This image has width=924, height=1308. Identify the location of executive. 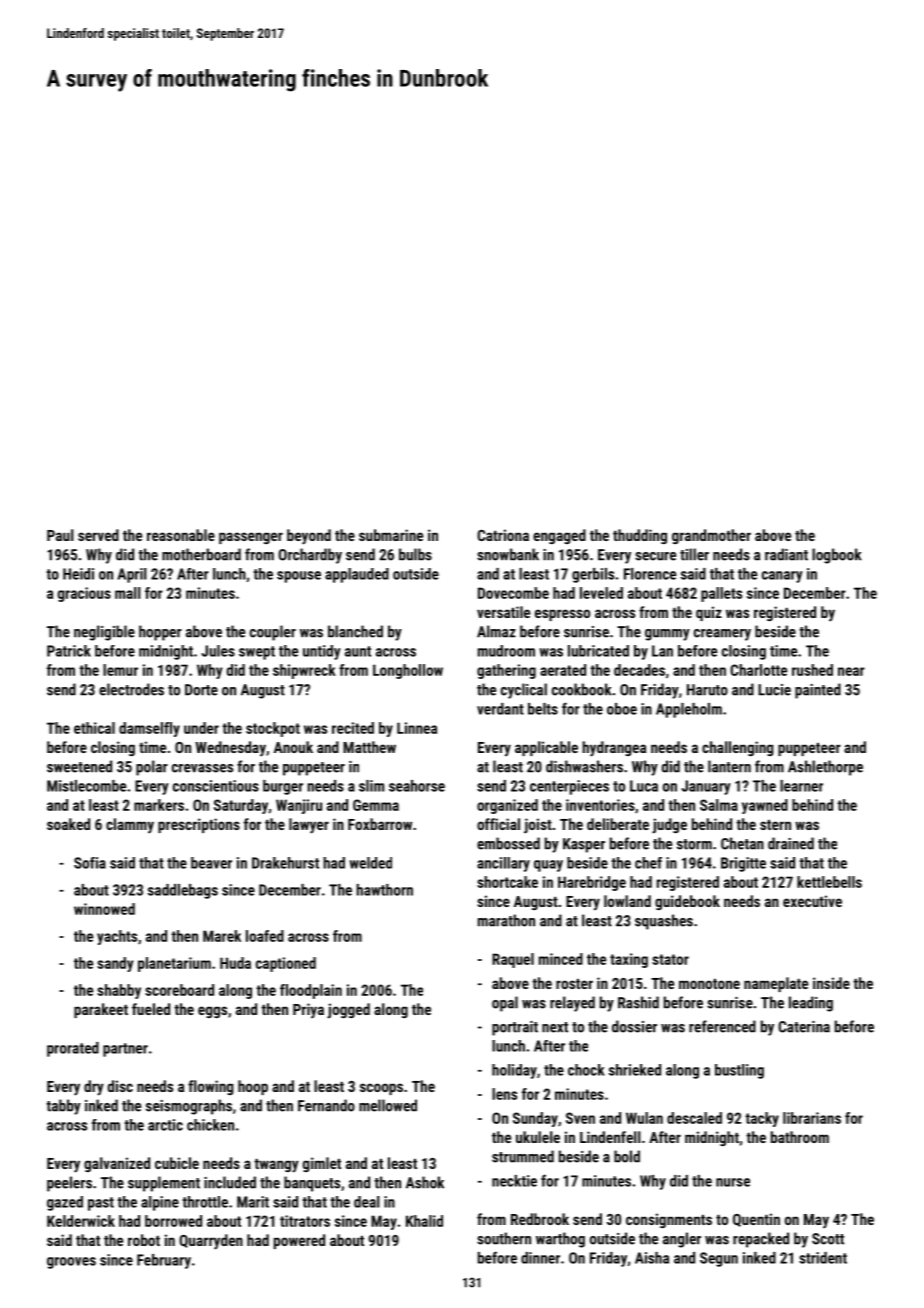
(812, 901).
